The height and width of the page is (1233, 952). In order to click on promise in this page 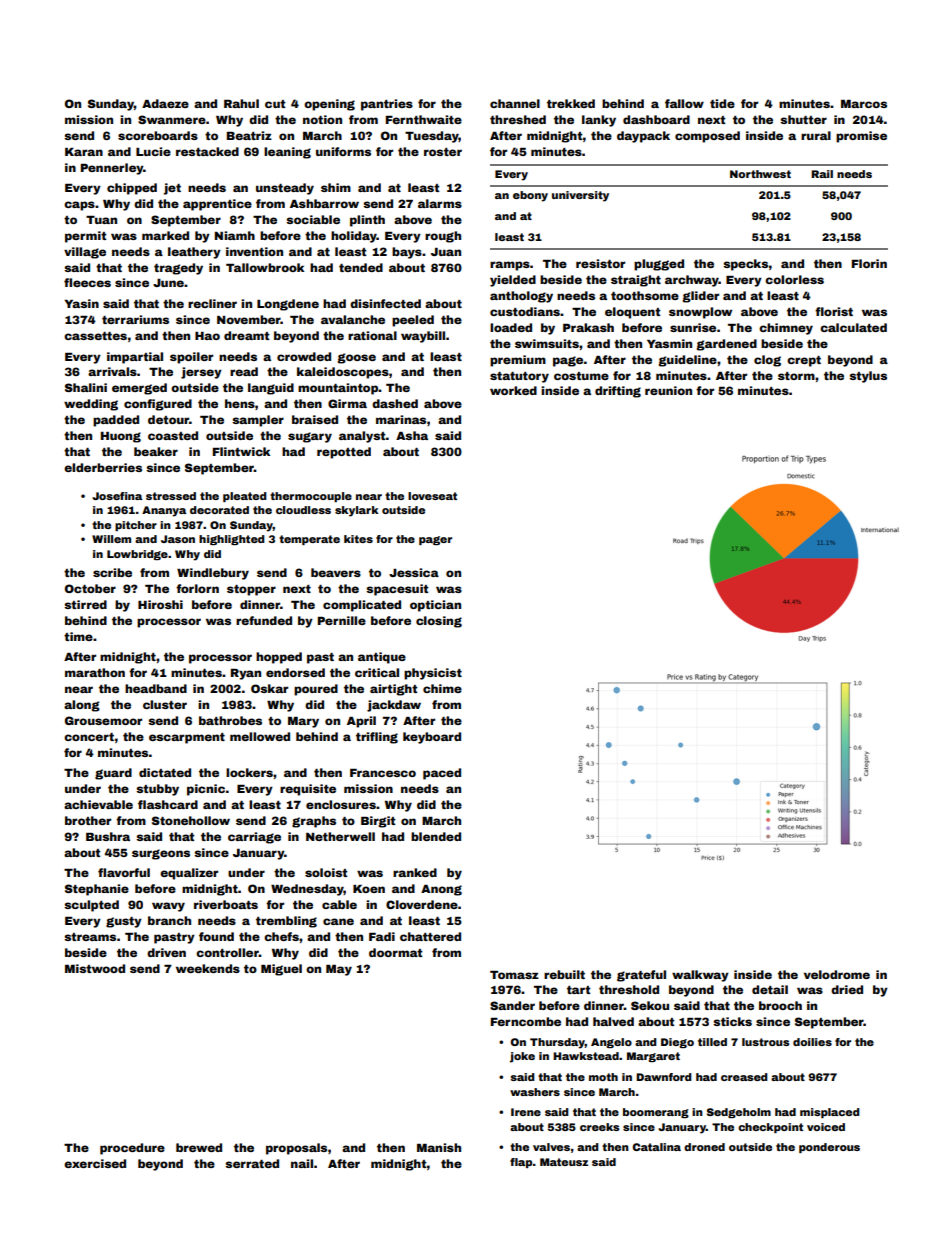, I will do `click(861, 137)`.
